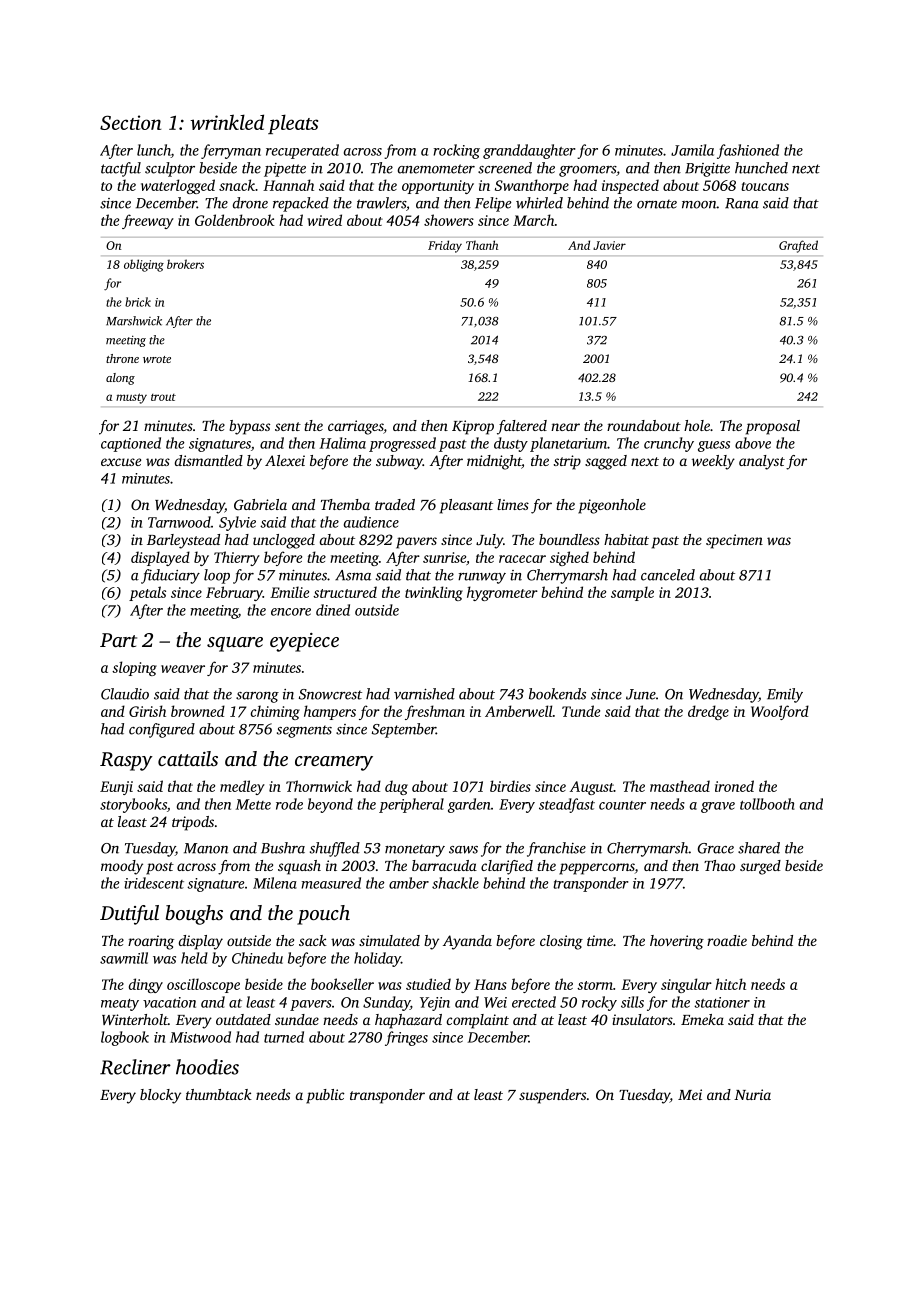 The height and width of the document is (1308, 924). Describe the element at coordinates (699, 205) in the document. I see `moon` at that location.
